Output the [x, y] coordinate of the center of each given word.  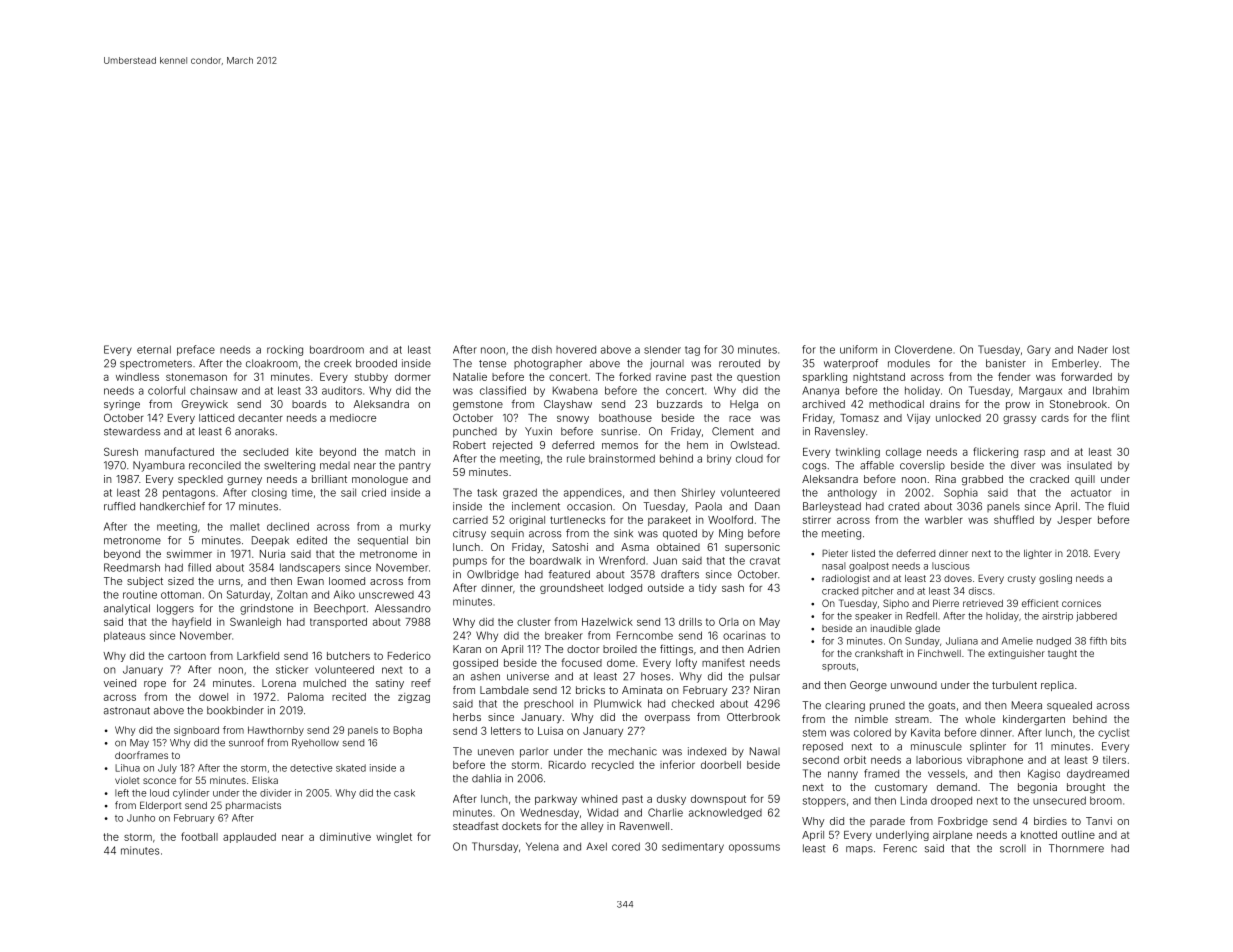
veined [120, 683]
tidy [708, 589]
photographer [548, 364]
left [122, 793]
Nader [1093, 350]
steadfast [476, 826]
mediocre [353, 418]
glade [927, 629]
